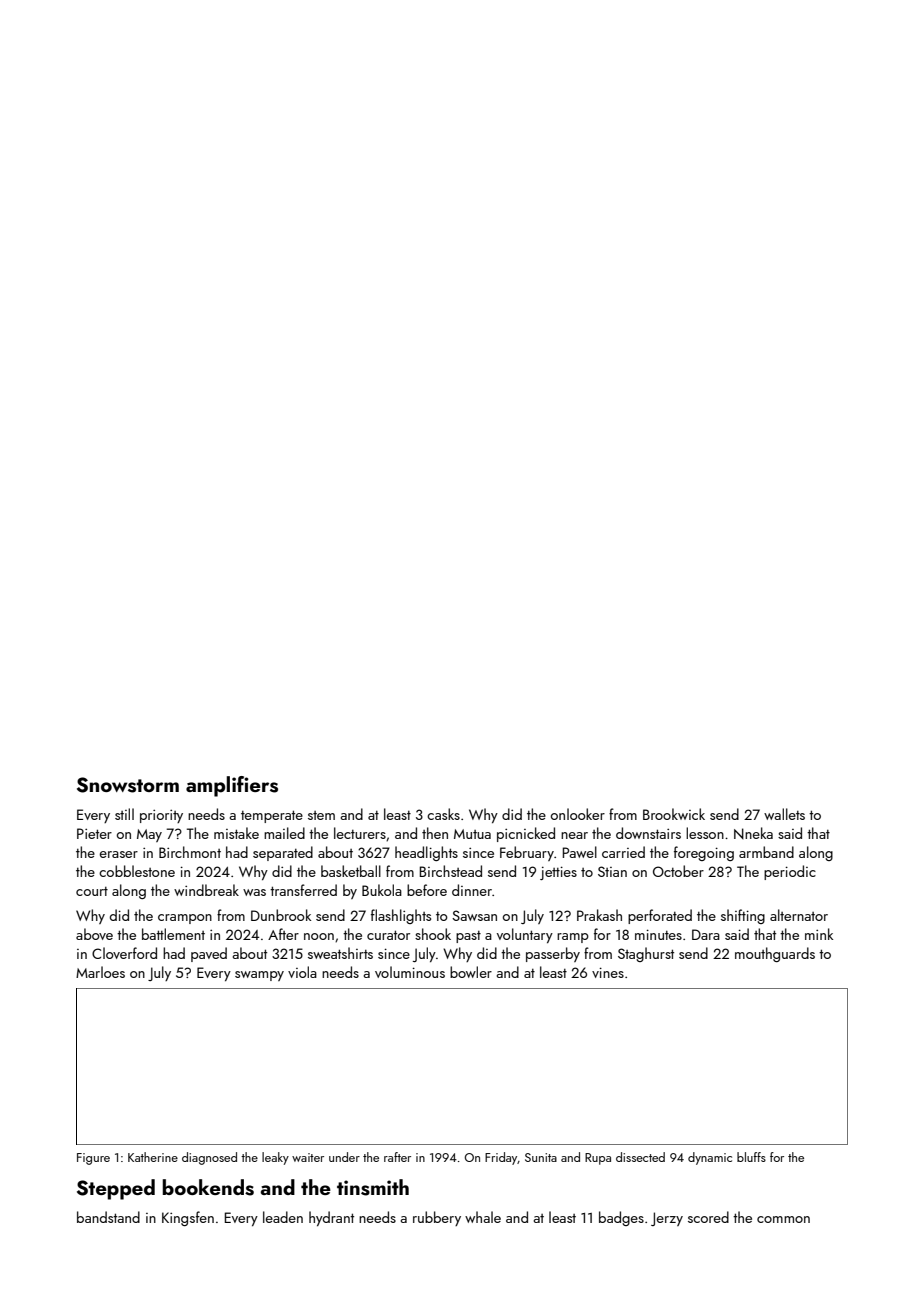 This screenshot has width=924, height=1308. I want to click on Sunita, so click(541, 1157).
